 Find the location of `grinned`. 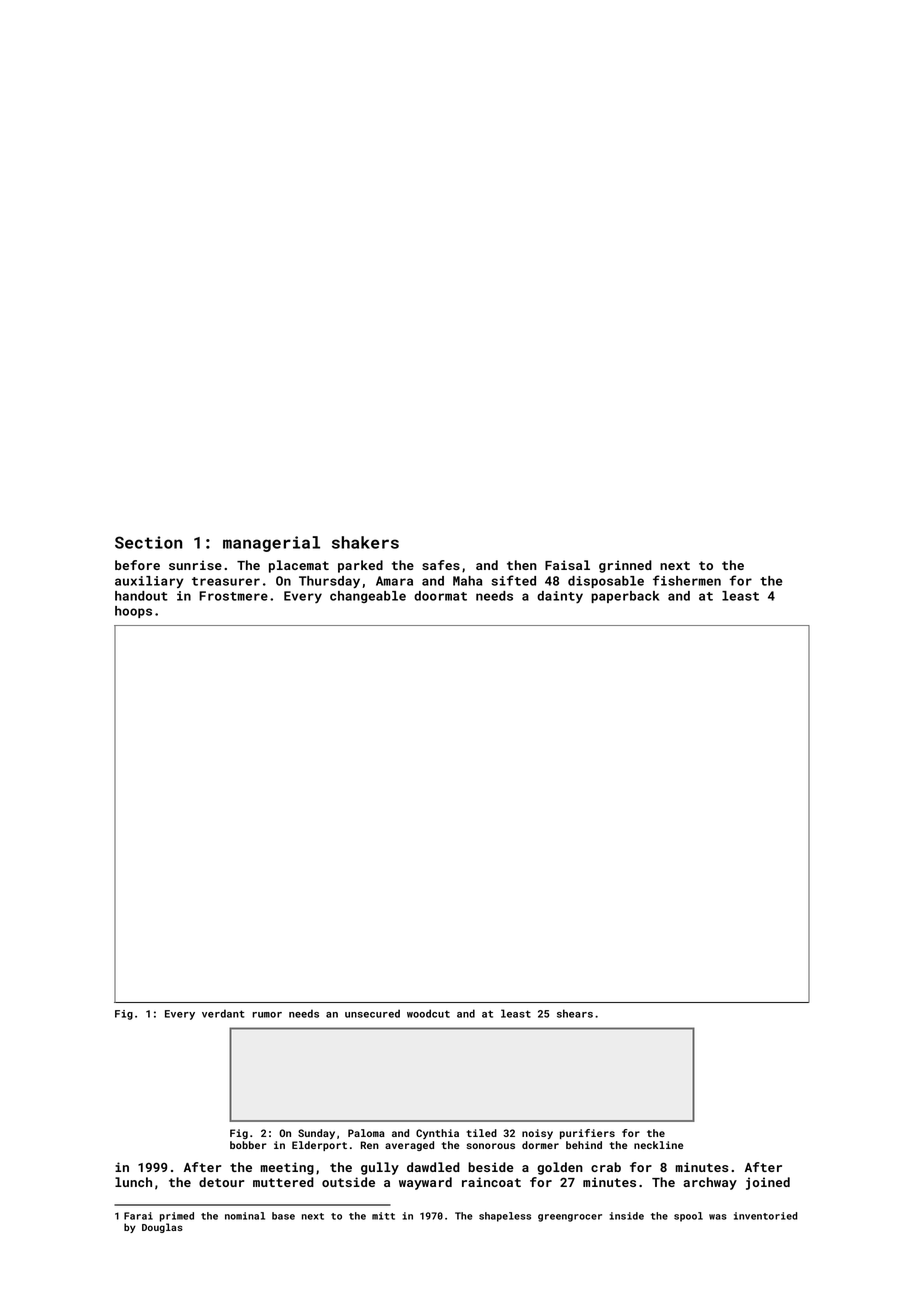

grinned is located at coordinates (625, 566).
